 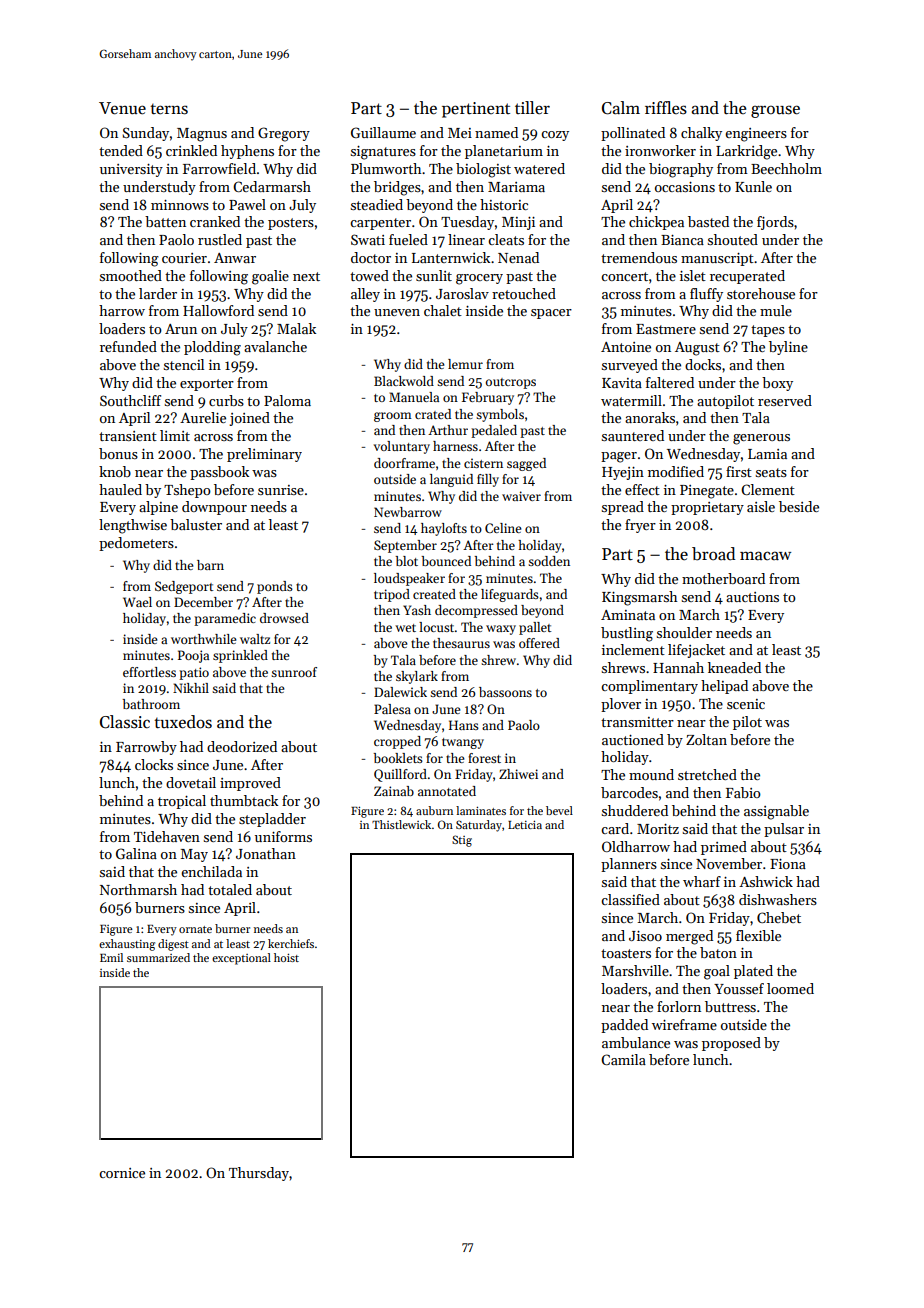 I want to click on August, so click(x=697, y=349).
